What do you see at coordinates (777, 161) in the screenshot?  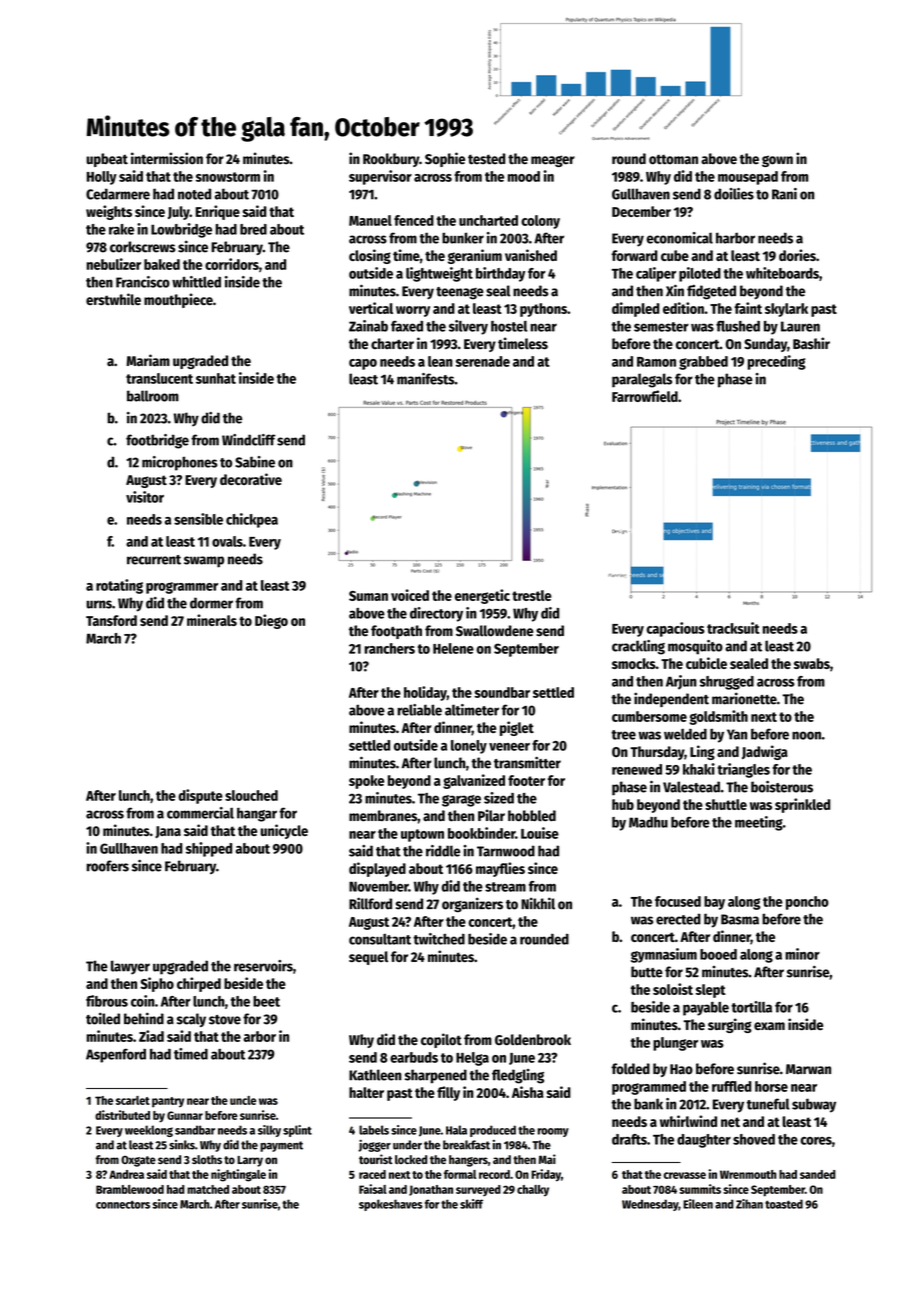 I see `gown` at bounding box center [777, 161].
